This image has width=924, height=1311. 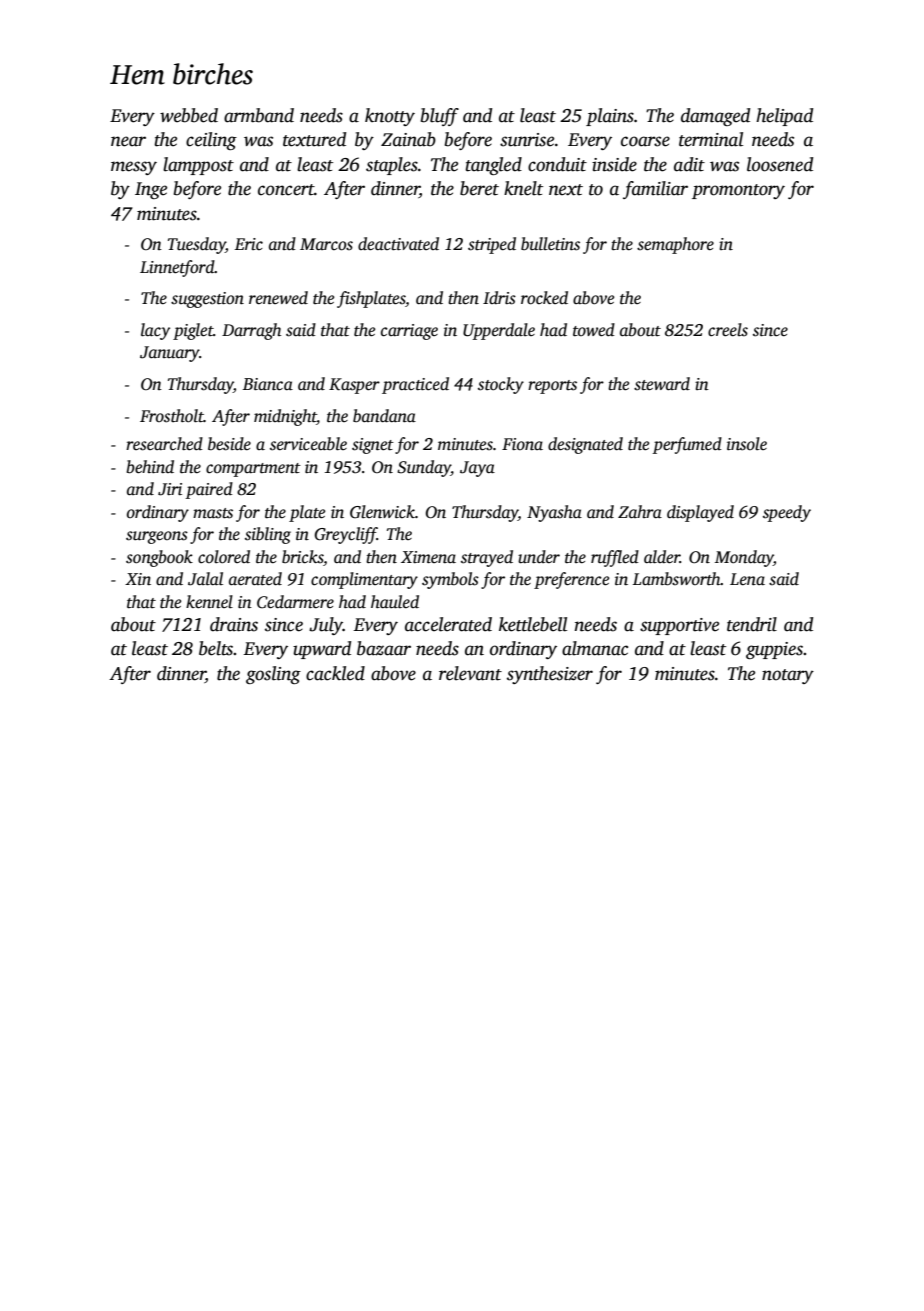 I want to click on behind, so click(x=150, y=467).
